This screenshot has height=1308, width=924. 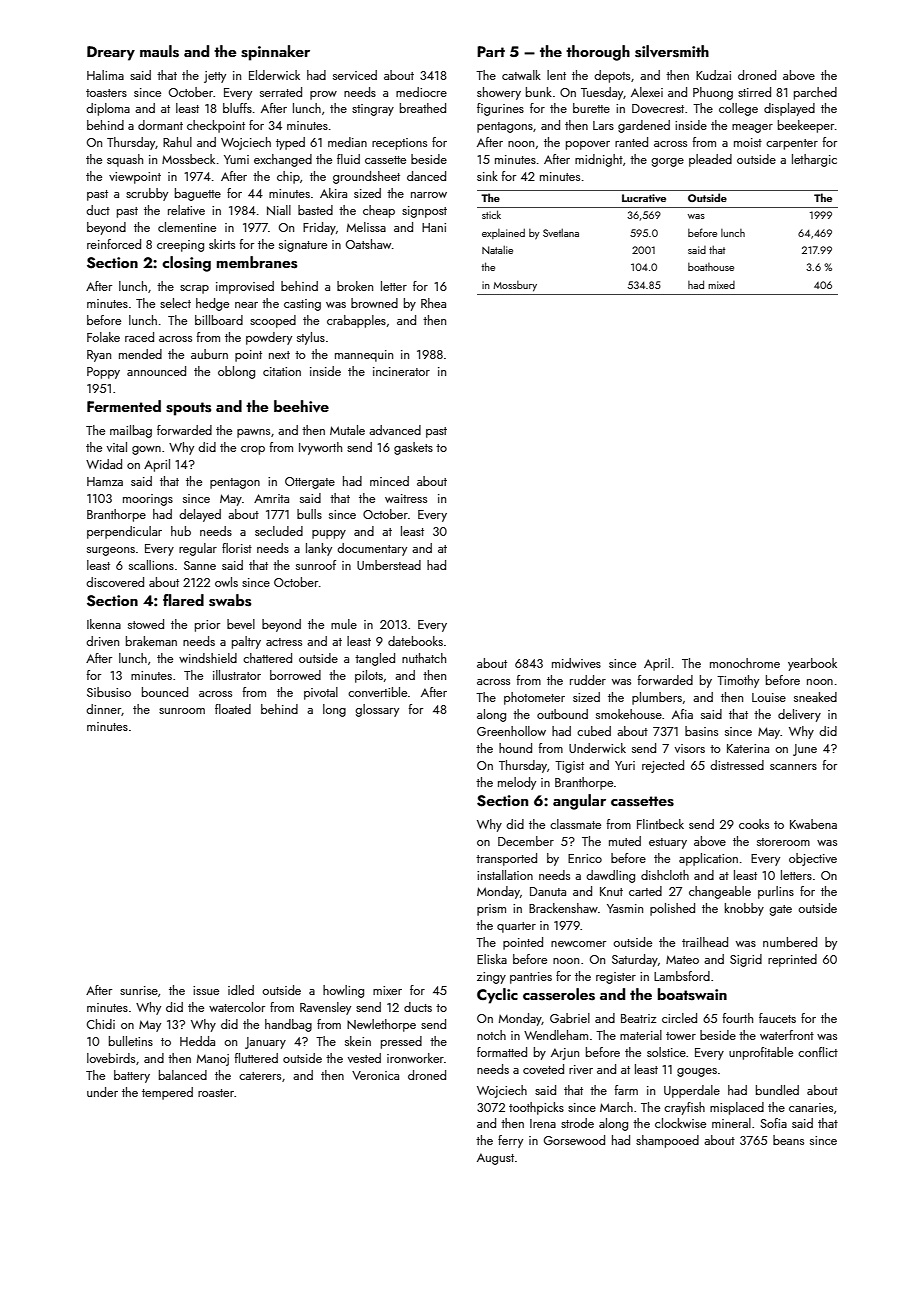 What do you see at coordinates (812, 664) in the screenshot?
I see `yearbook` at bounding box center [812, 664].
